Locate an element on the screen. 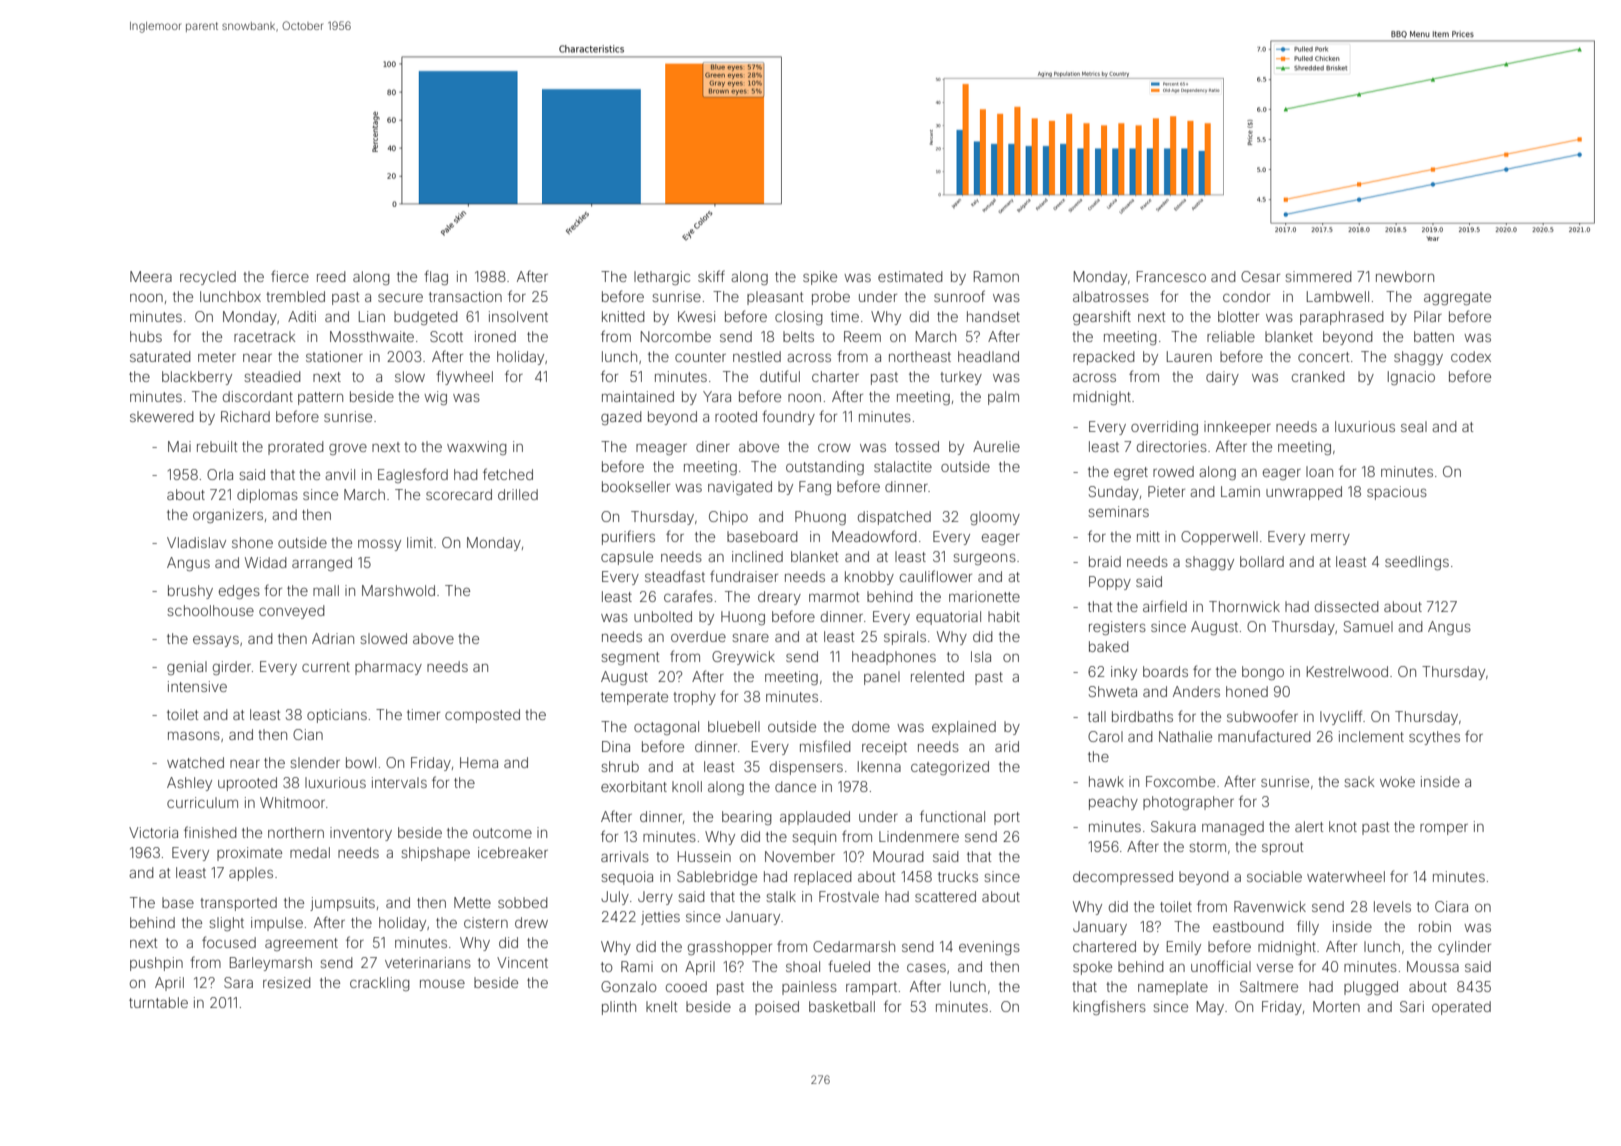 Image resolution: width=1621 pixels, height=1146 pixels. impulse is located at coordinates (277, 924).
